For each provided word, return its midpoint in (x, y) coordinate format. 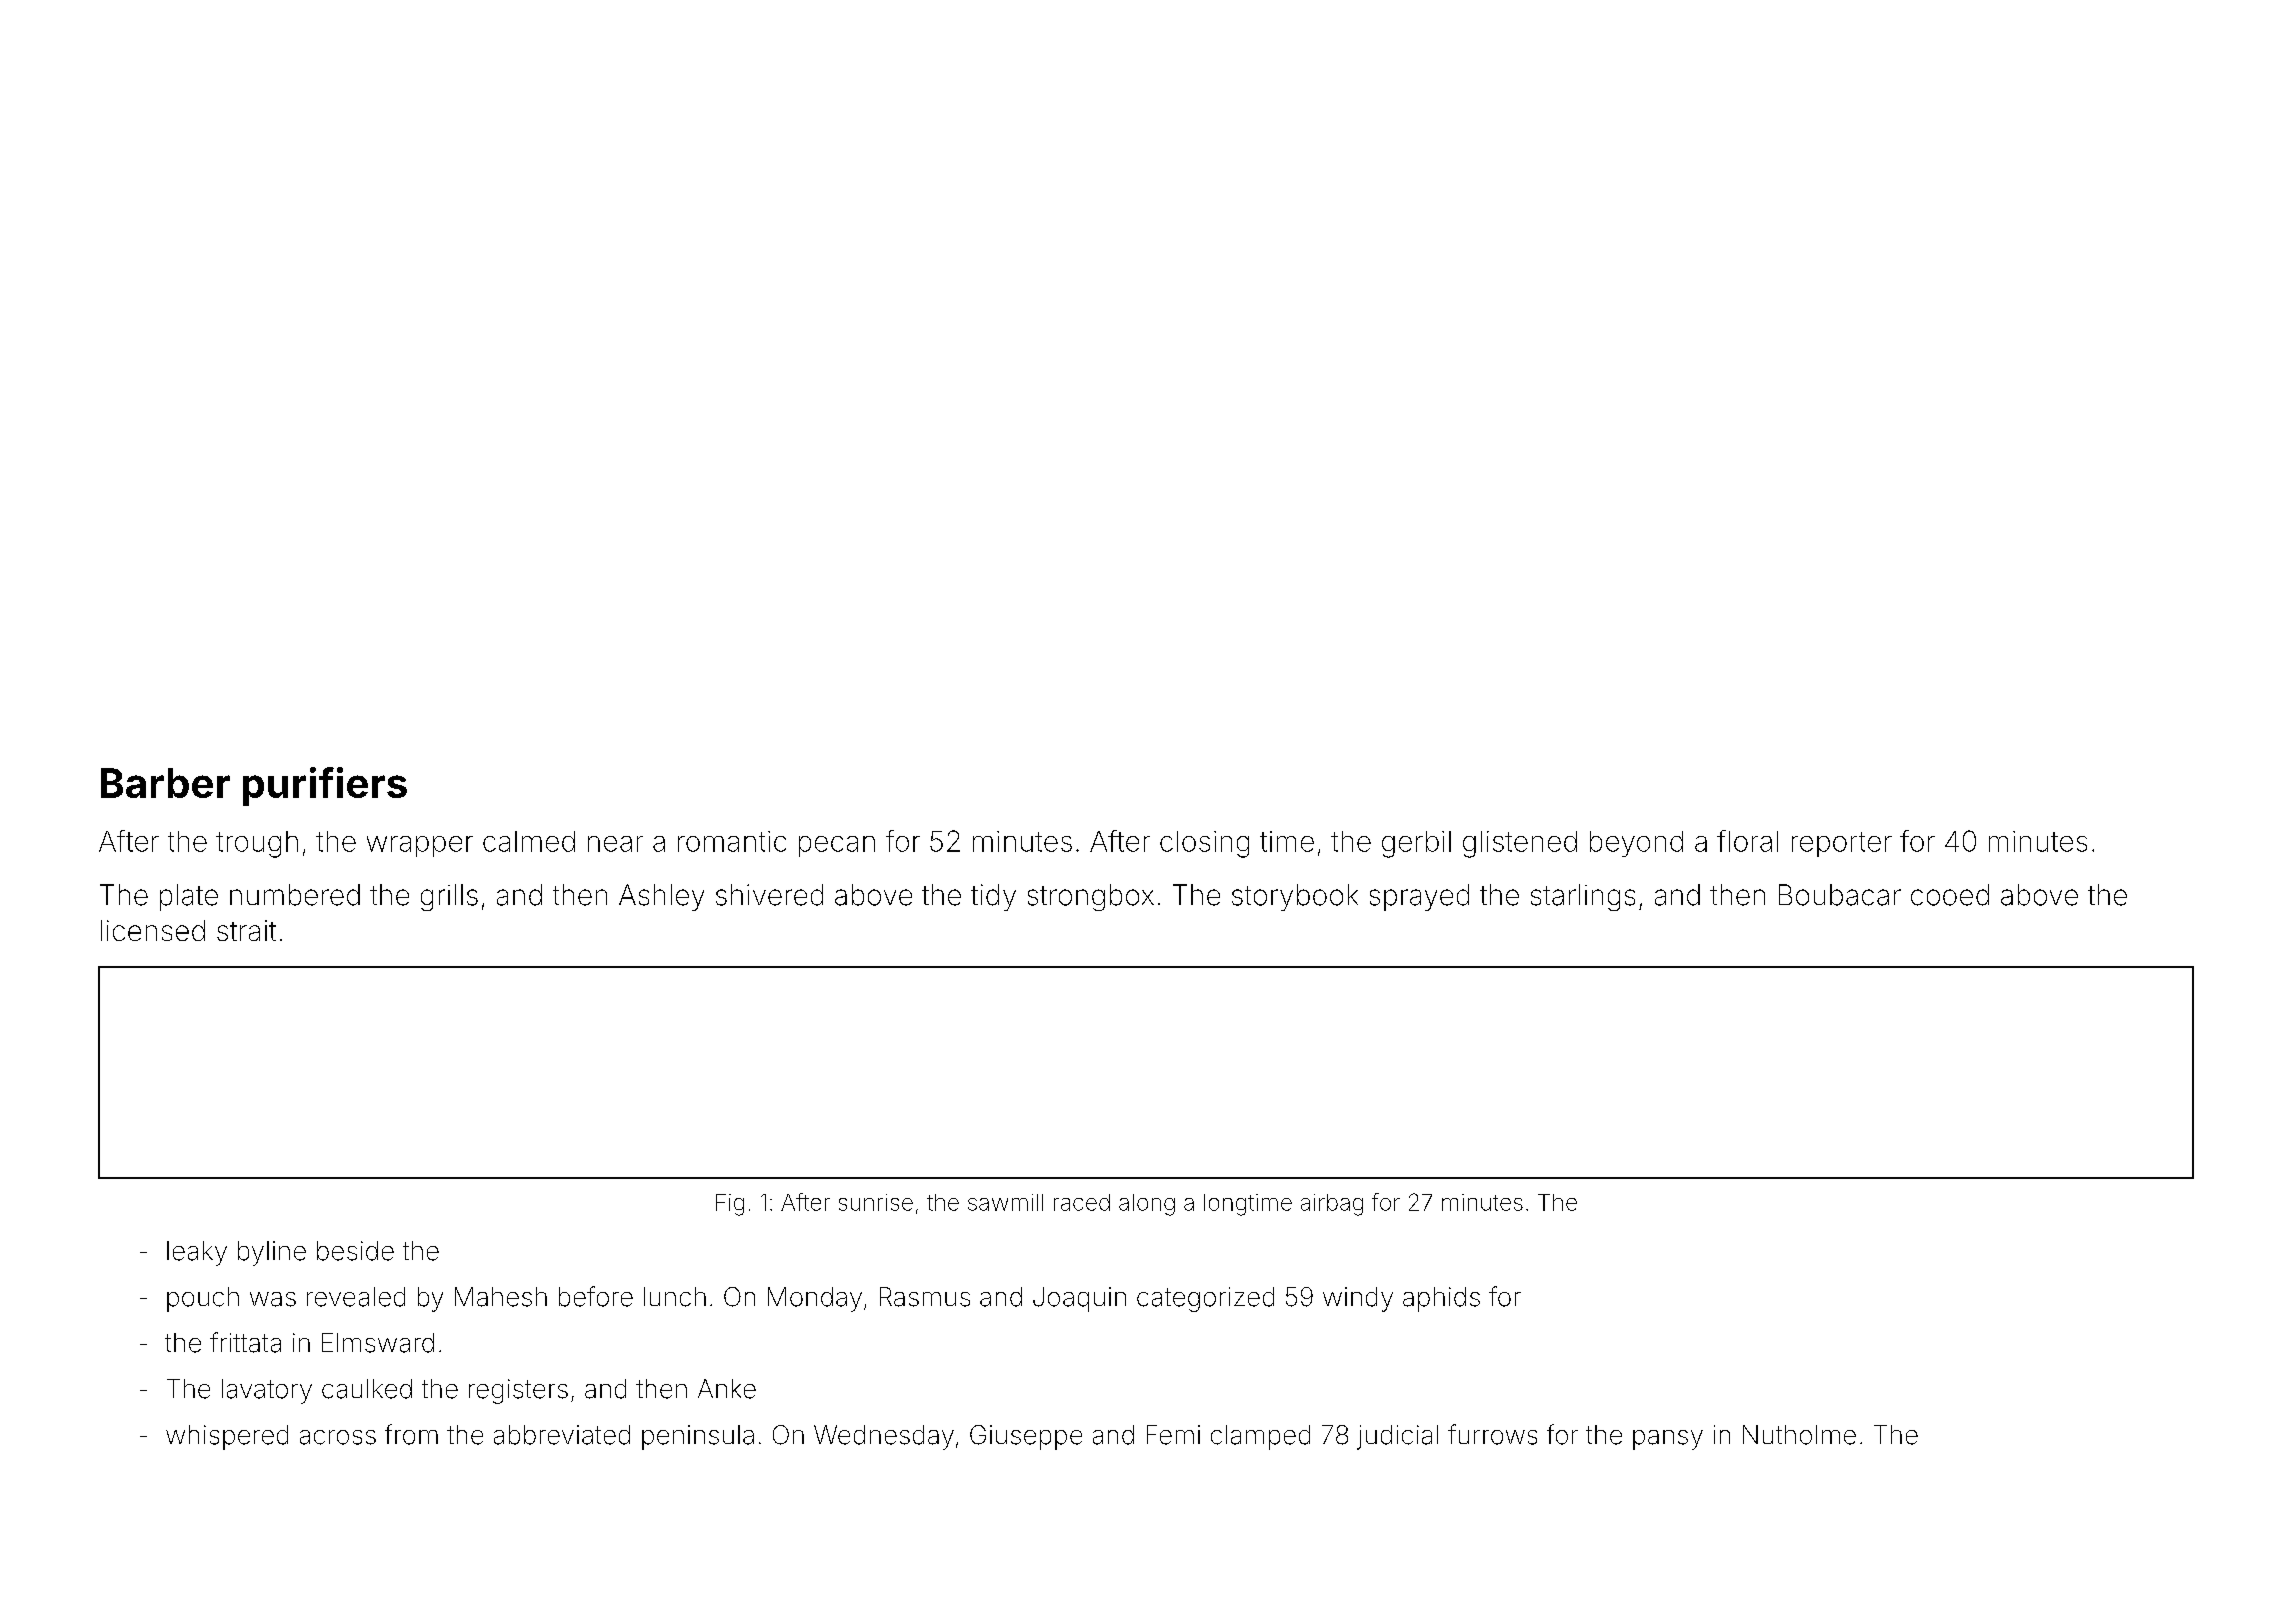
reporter (1842, 844)
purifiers (325, 786)
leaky (197, 1253)
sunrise (876, 1202)
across (338, 1437)
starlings (1583, 897)
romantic (732, 841)
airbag (1332, 1205)
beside (355, 1251)
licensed (153, 930)
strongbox (1091, 897)
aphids (1441, 1299)
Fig (730, 1205)
